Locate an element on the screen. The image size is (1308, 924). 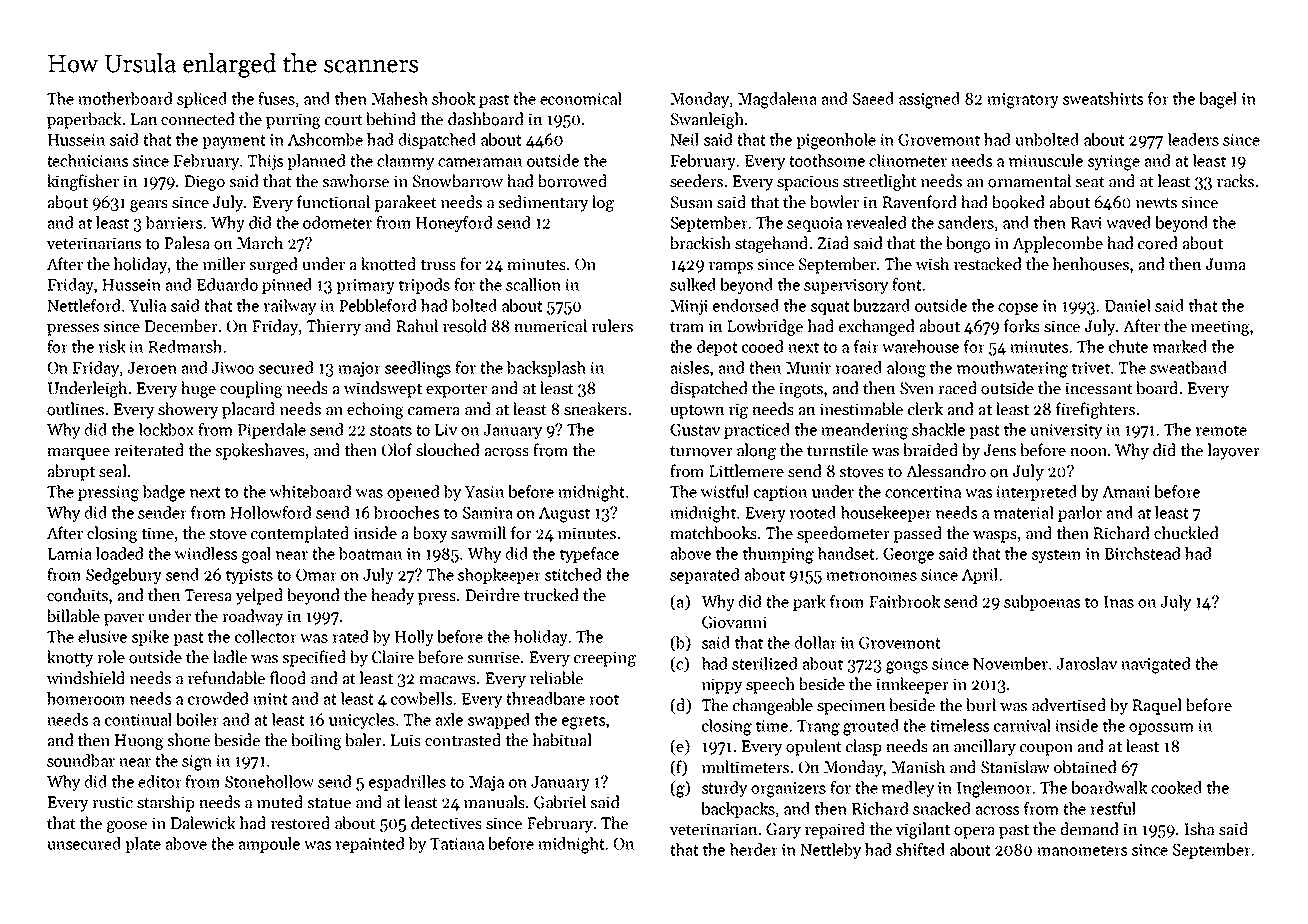
Gary is located at coordinates (783, 831).
